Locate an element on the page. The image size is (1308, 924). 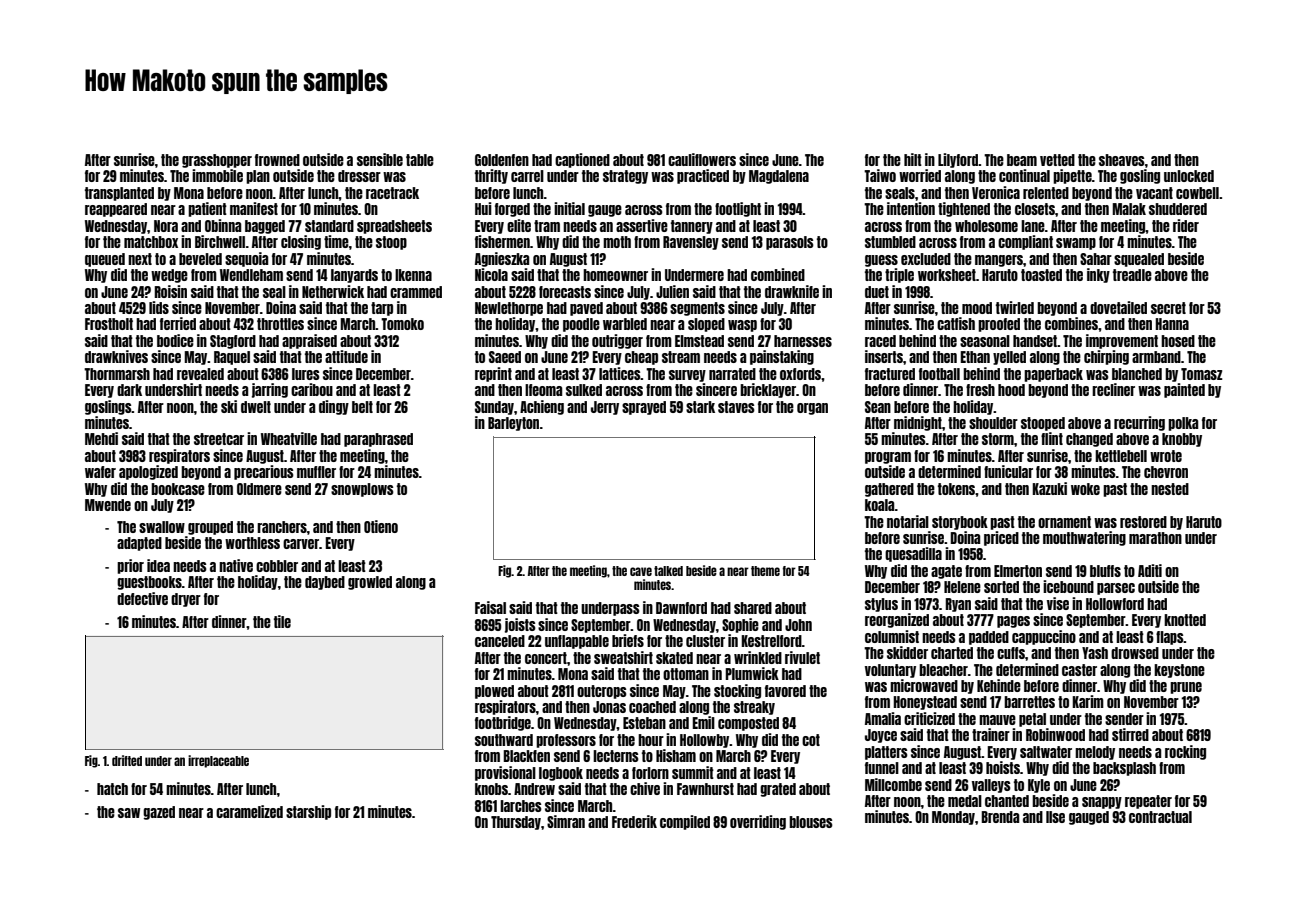
relented is located at coordinates (1046, 193).
